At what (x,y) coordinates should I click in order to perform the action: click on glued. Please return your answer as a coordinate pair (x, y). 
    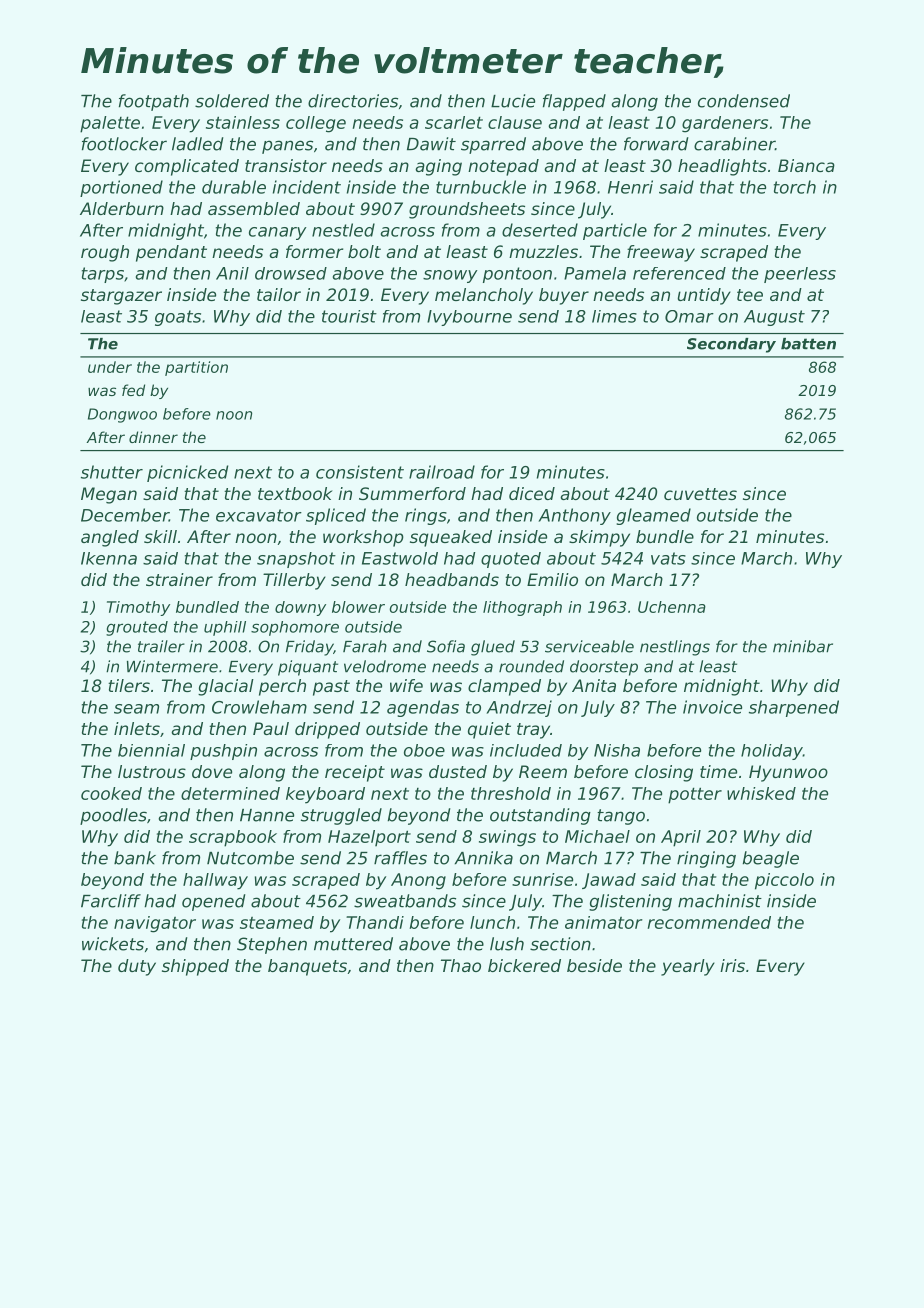
    Looking at the image, I should click on (493, 648).
